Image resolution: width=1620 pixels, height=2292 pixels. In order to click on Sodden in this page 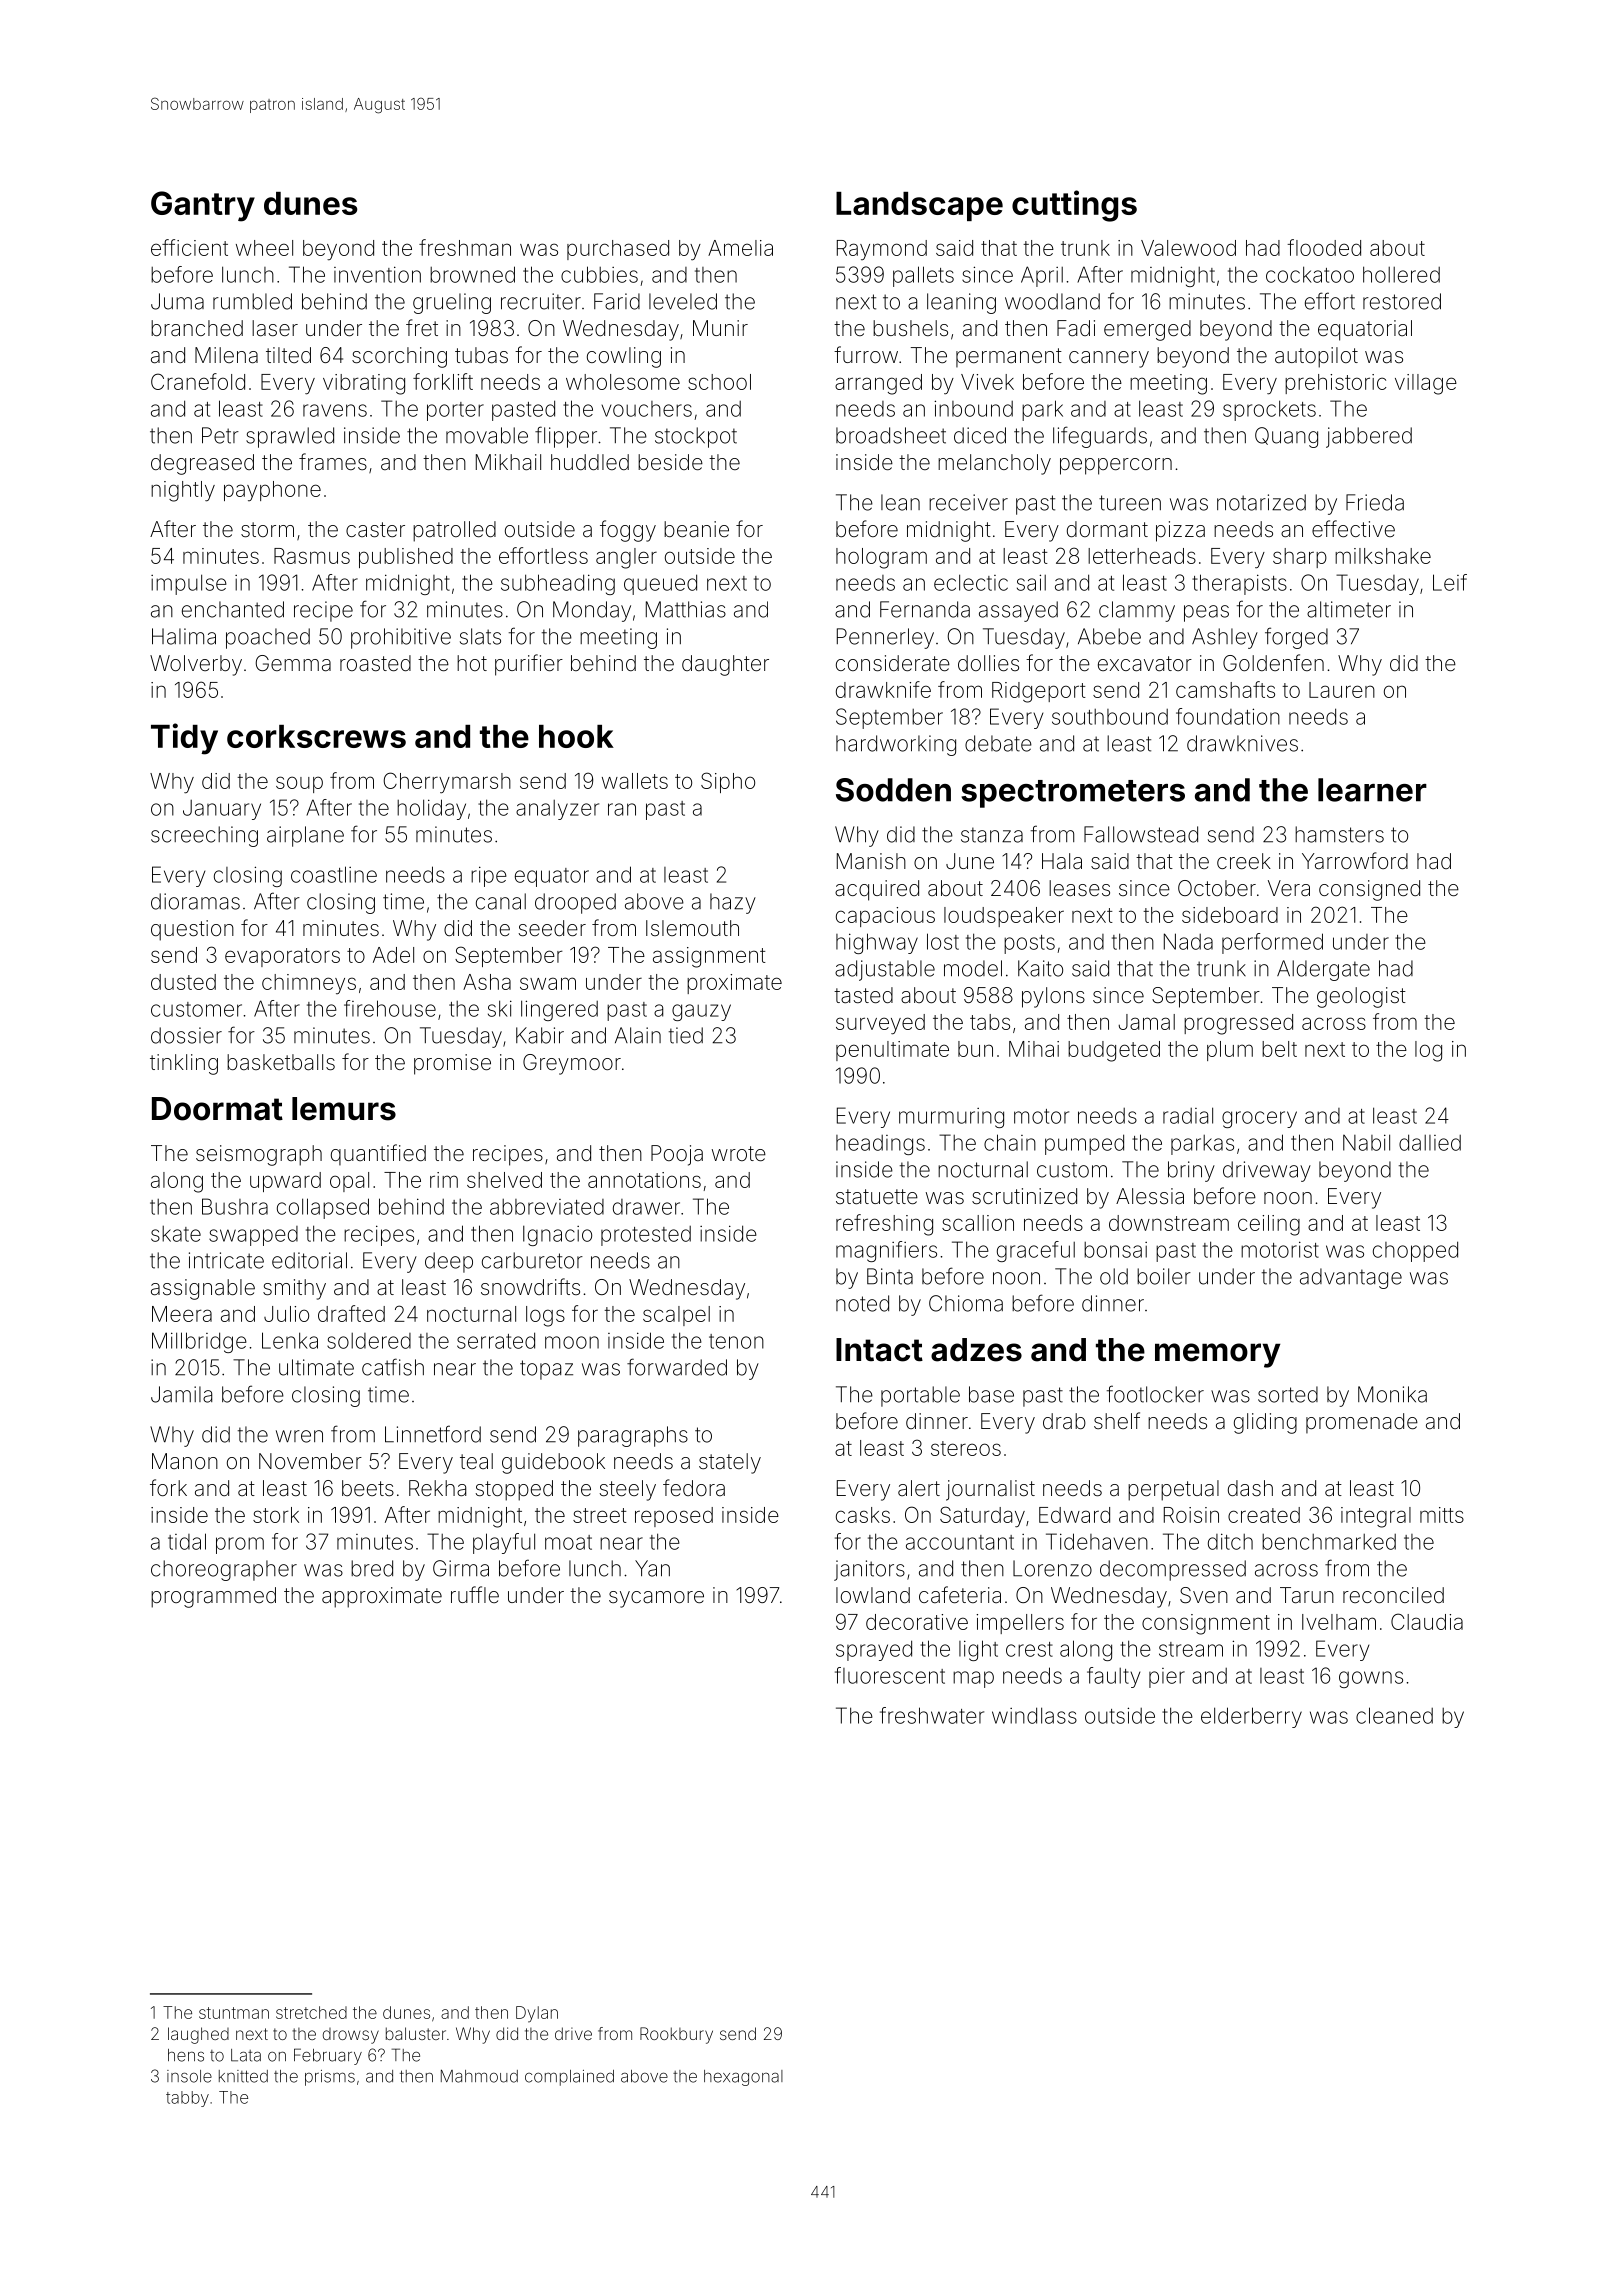, I will do `click(893, 790)`.
